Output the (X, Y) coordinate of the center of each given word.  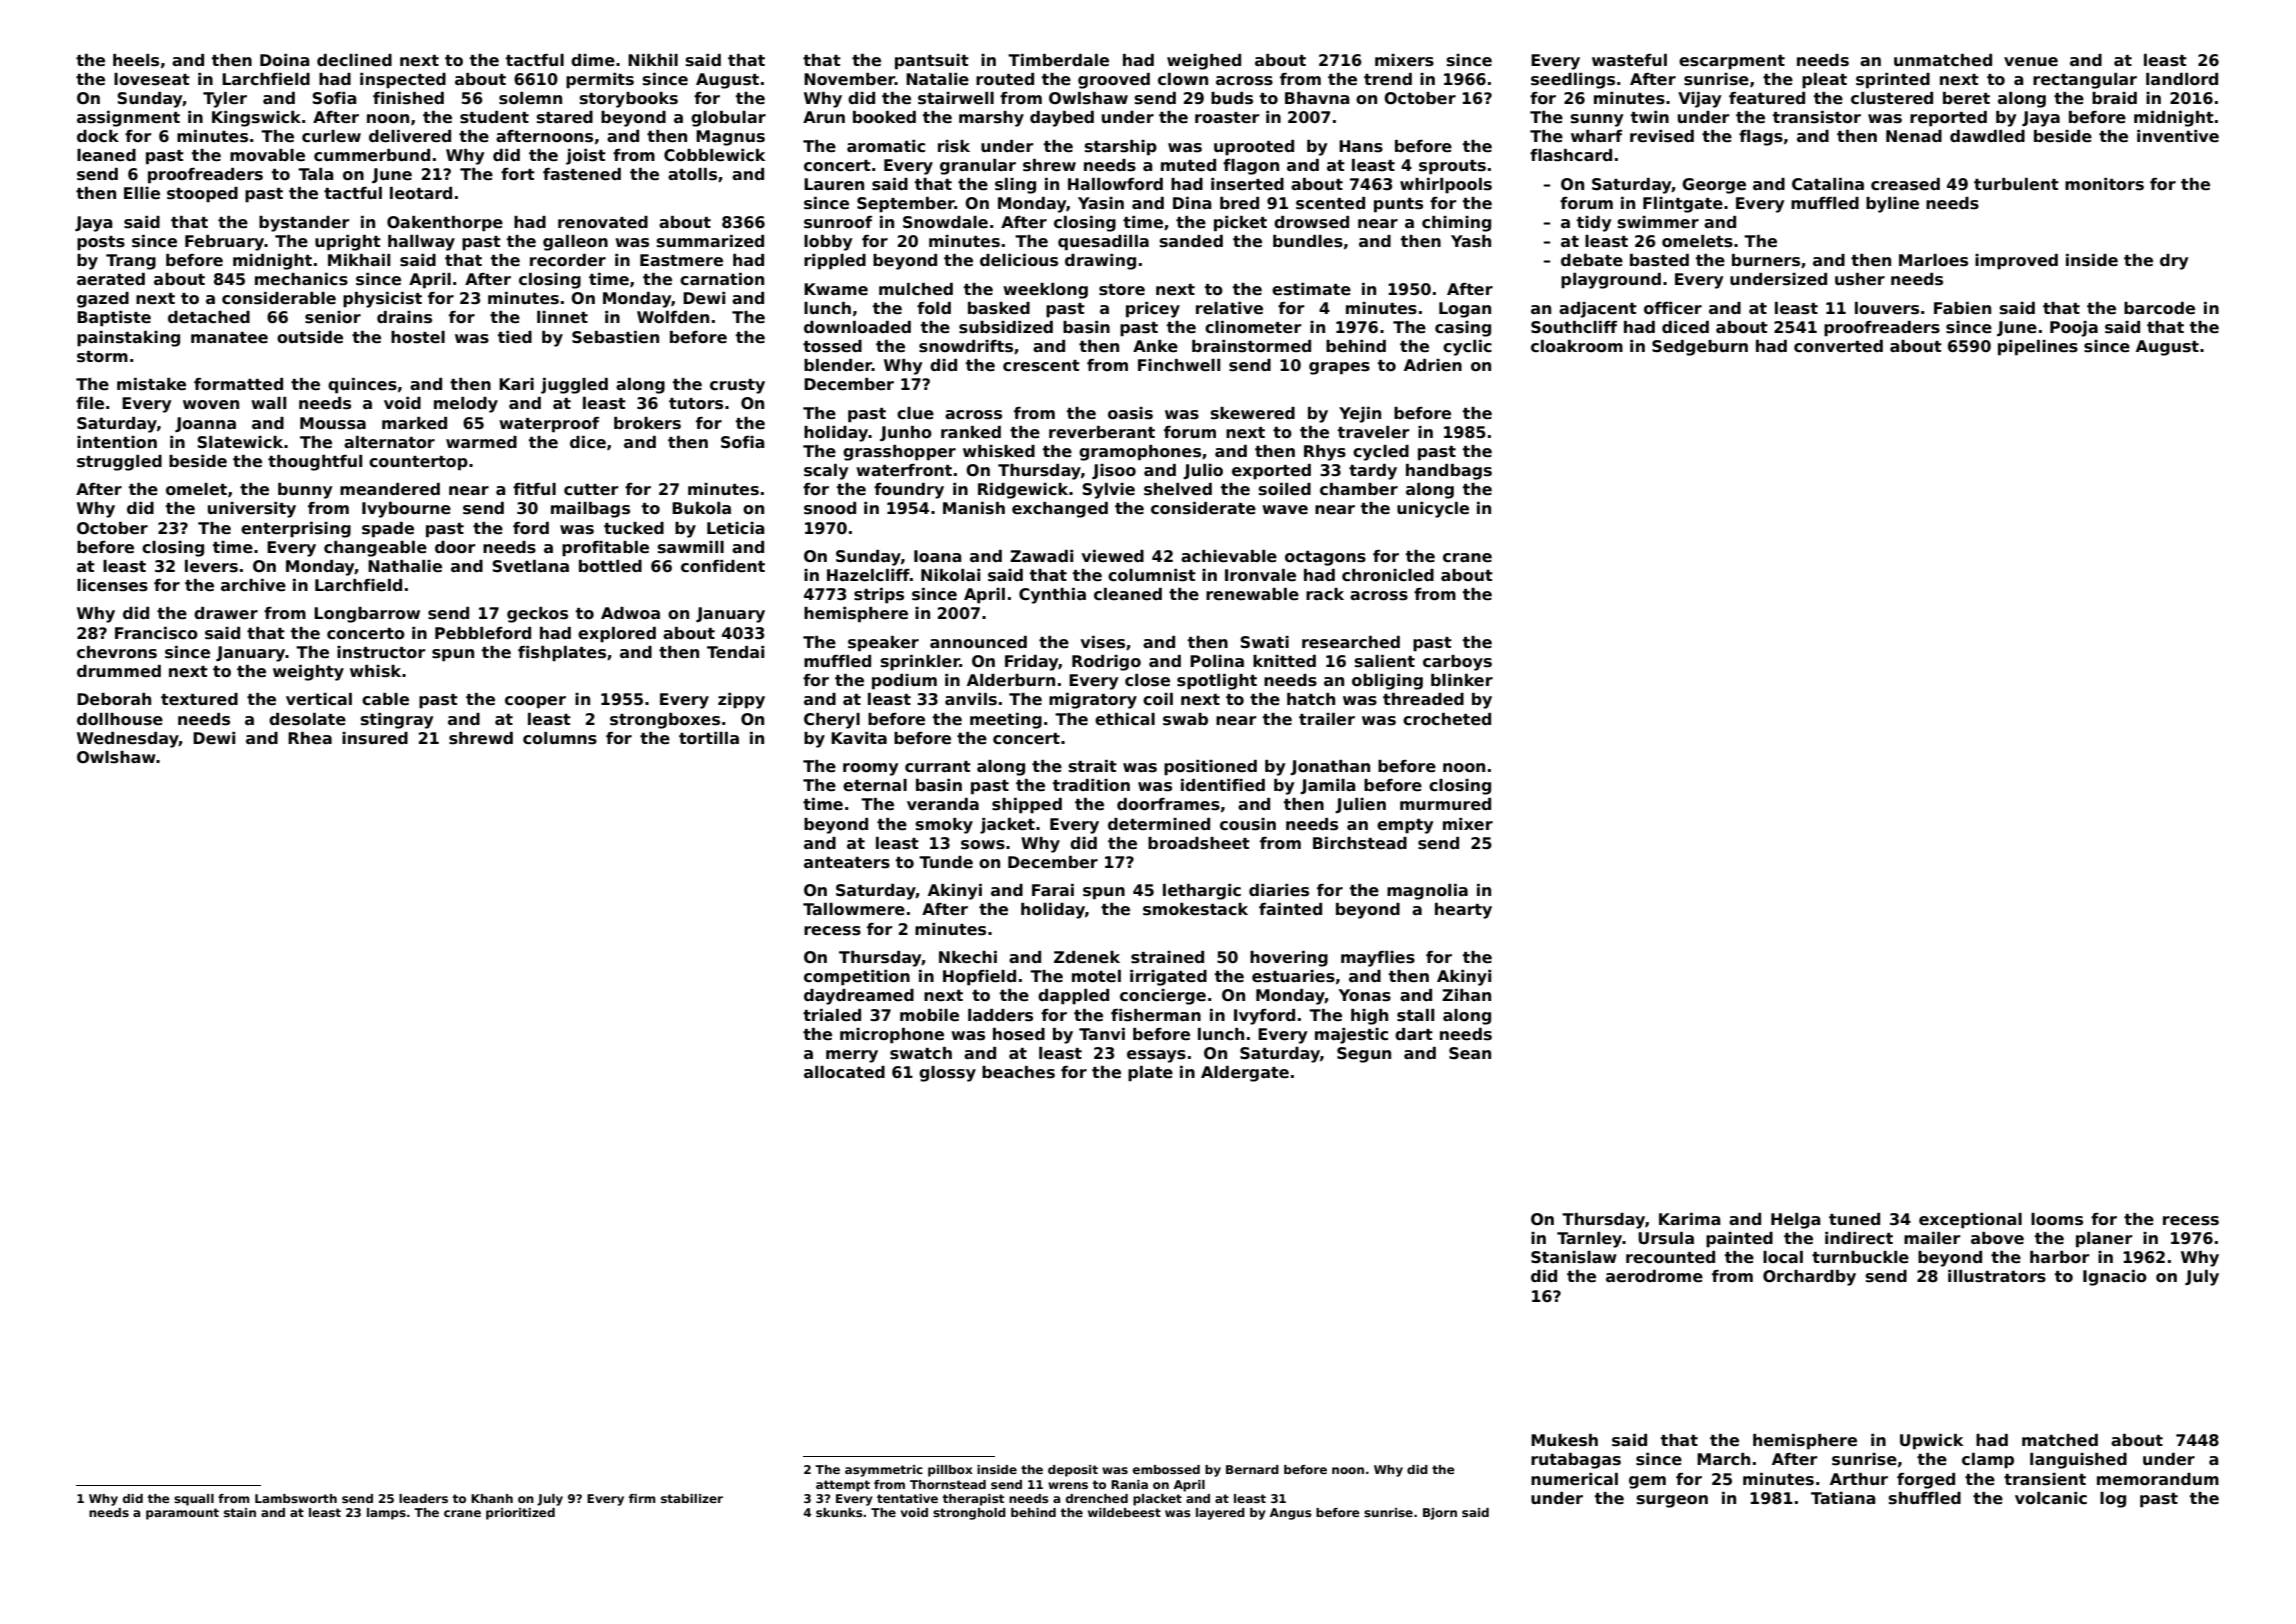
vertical (319, 699)
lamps (386, 1514)
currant (938, 766)
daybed (1062, 119)
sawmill (691, 547)
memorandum (2158, 1479)
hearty (1463, 911)
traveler (1373, 432)
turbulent (2016, 184)
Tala (316, 174)
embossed (1166, 1469)
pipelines (2038, 348)
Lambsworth (296, 1498)
